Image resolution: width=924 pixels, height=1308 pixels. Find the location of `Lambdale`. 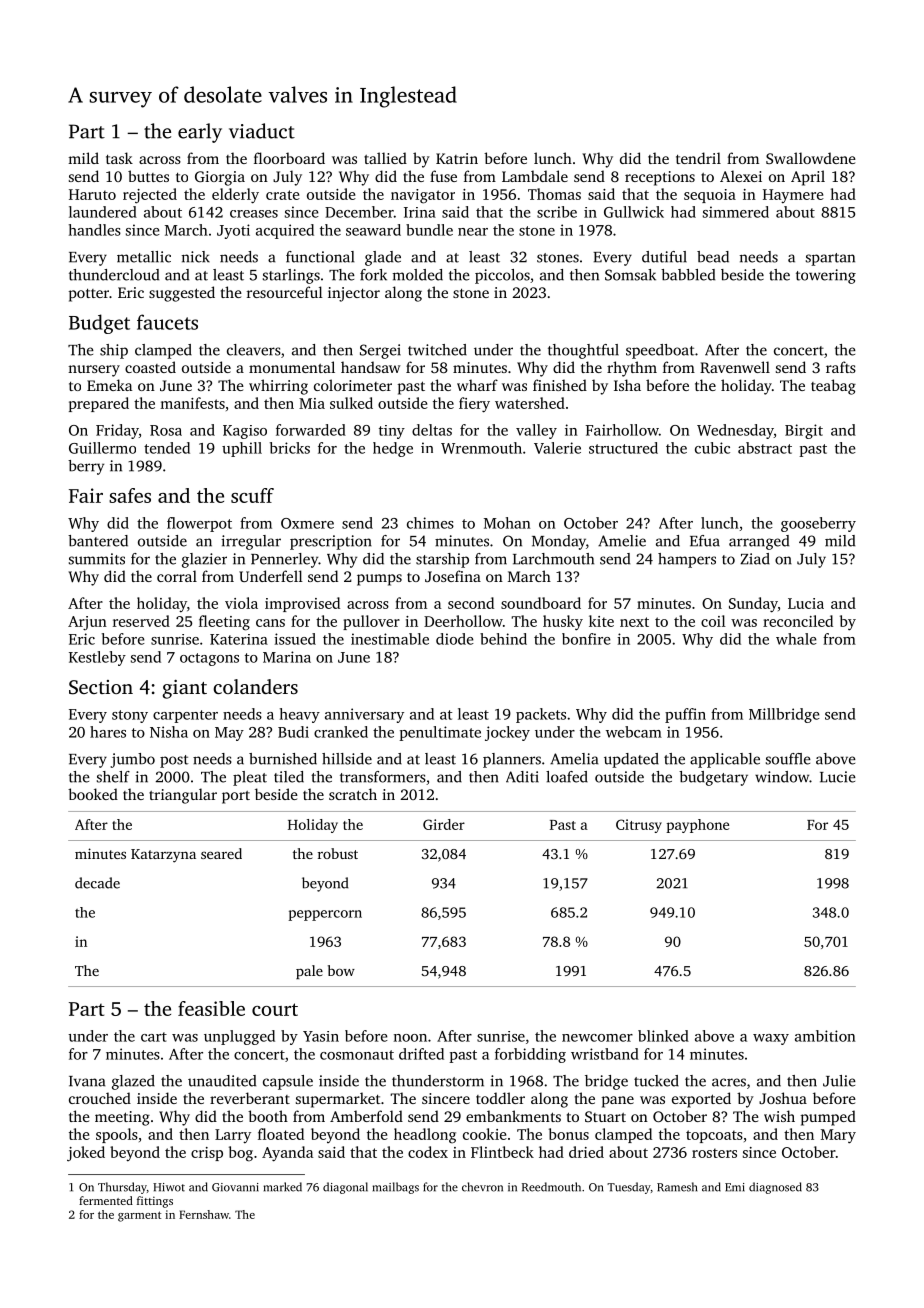

Lambdale is located at coordinates (535, 176).
